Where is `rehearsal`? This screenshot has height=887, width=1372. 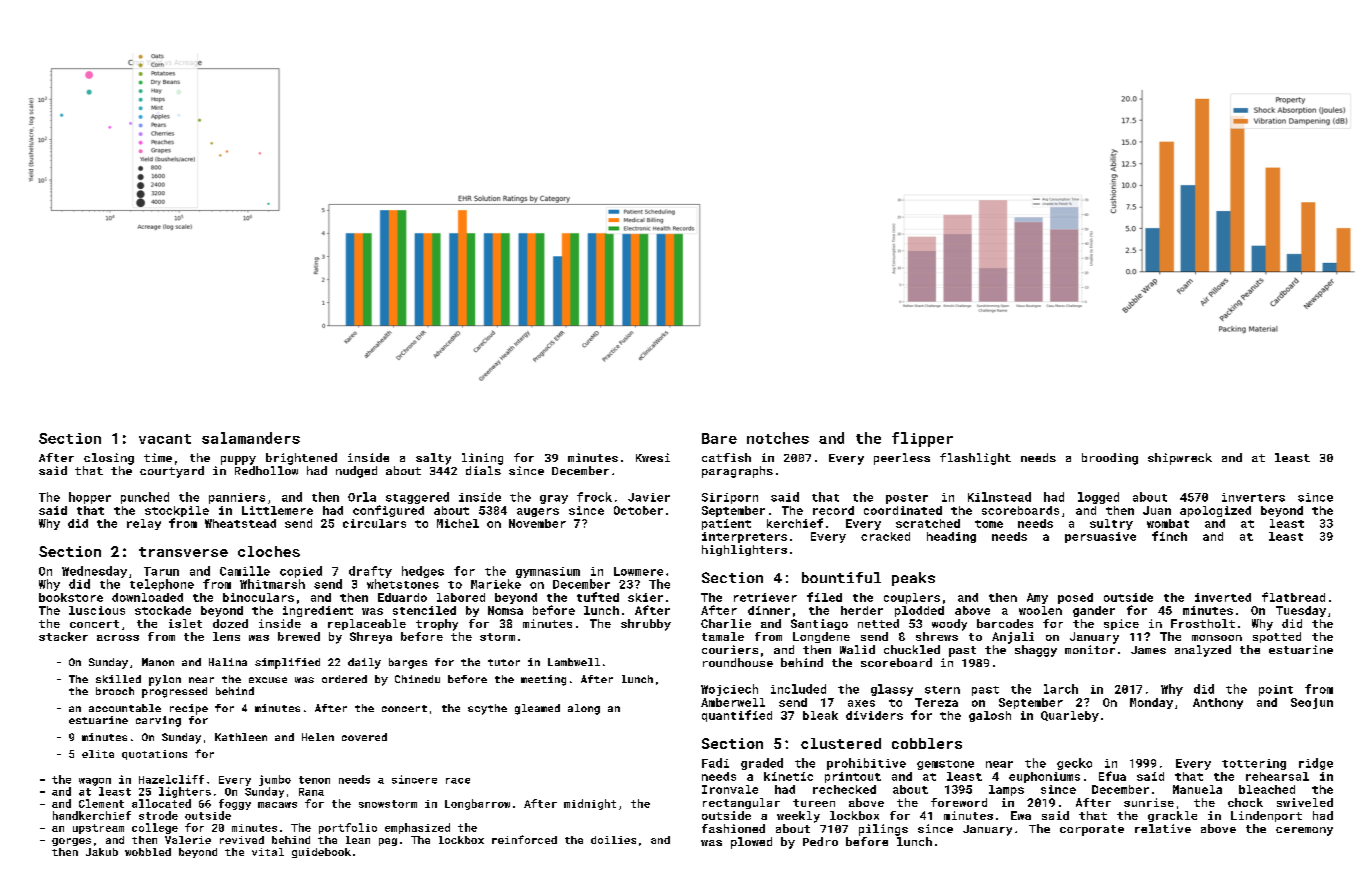 rehearsal is located at coordinates (1277, 776).
